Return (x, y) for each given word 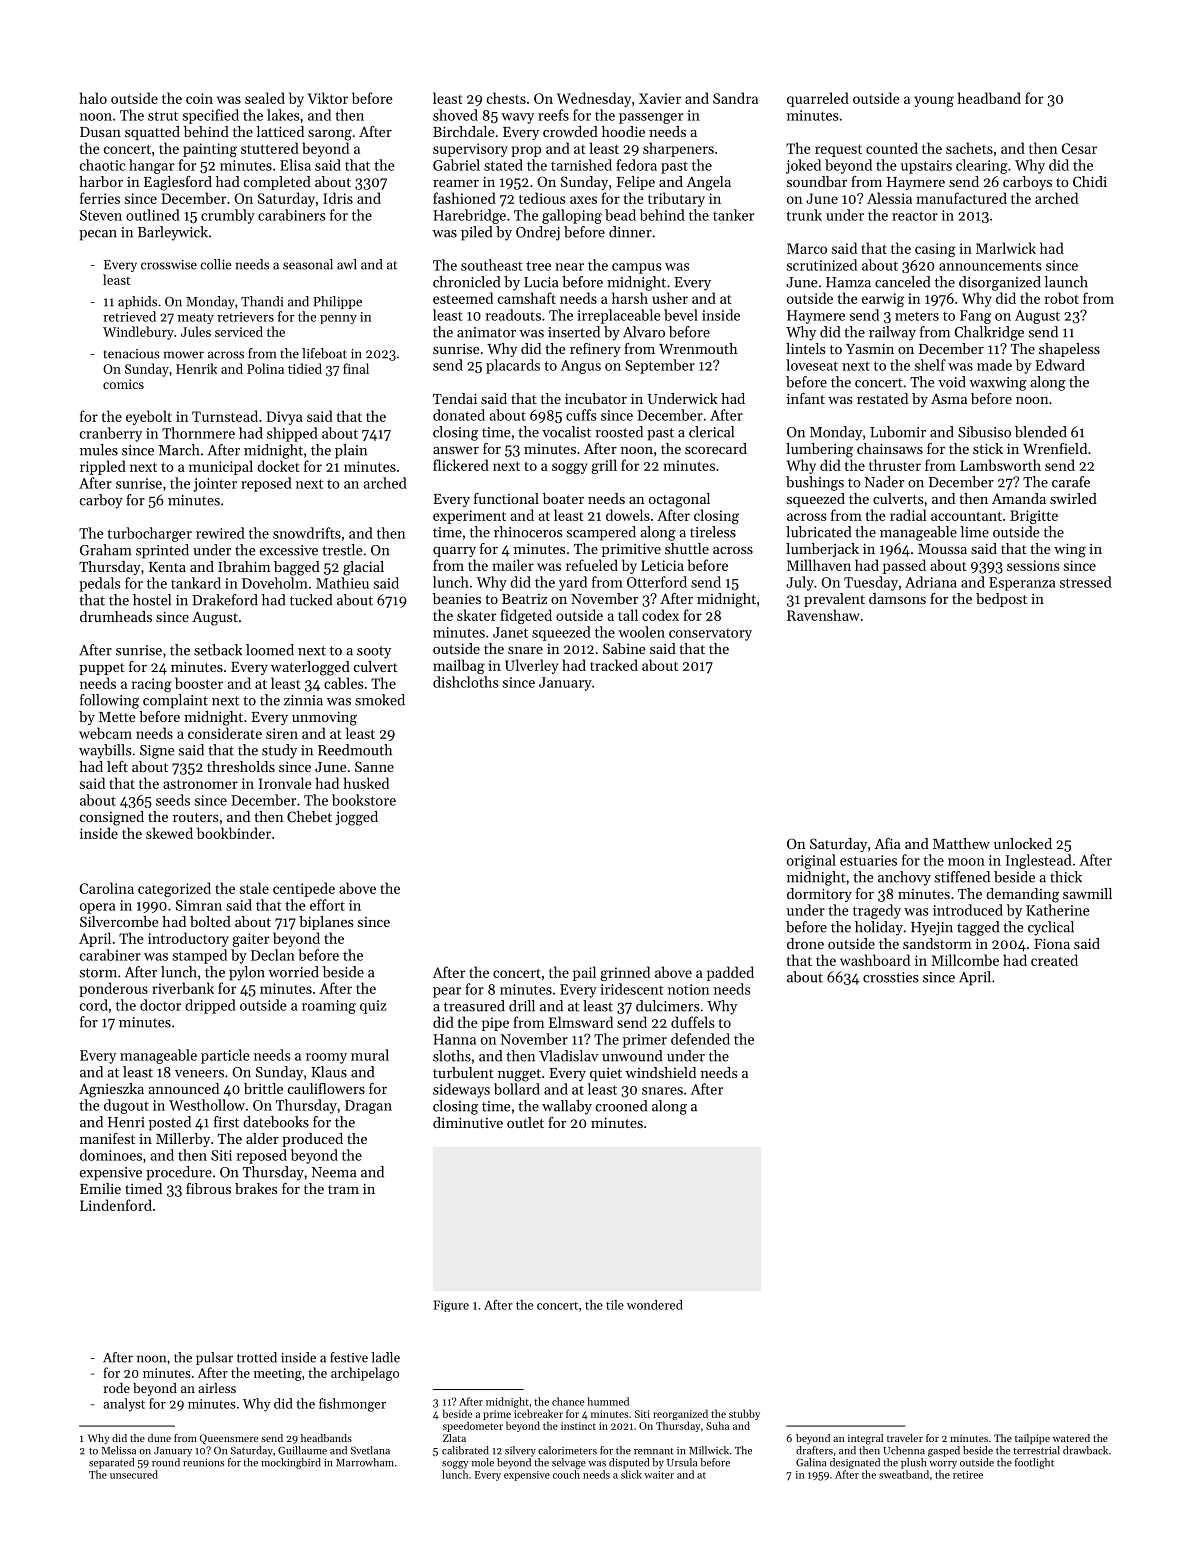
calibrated (465, 1450)
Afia (888, 843)
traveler (905, 1438)
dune (159, 1438)
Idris (338, 198)
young (934, 101)
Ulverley (531, 666)
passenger (651, 118)
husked (366, 783)
